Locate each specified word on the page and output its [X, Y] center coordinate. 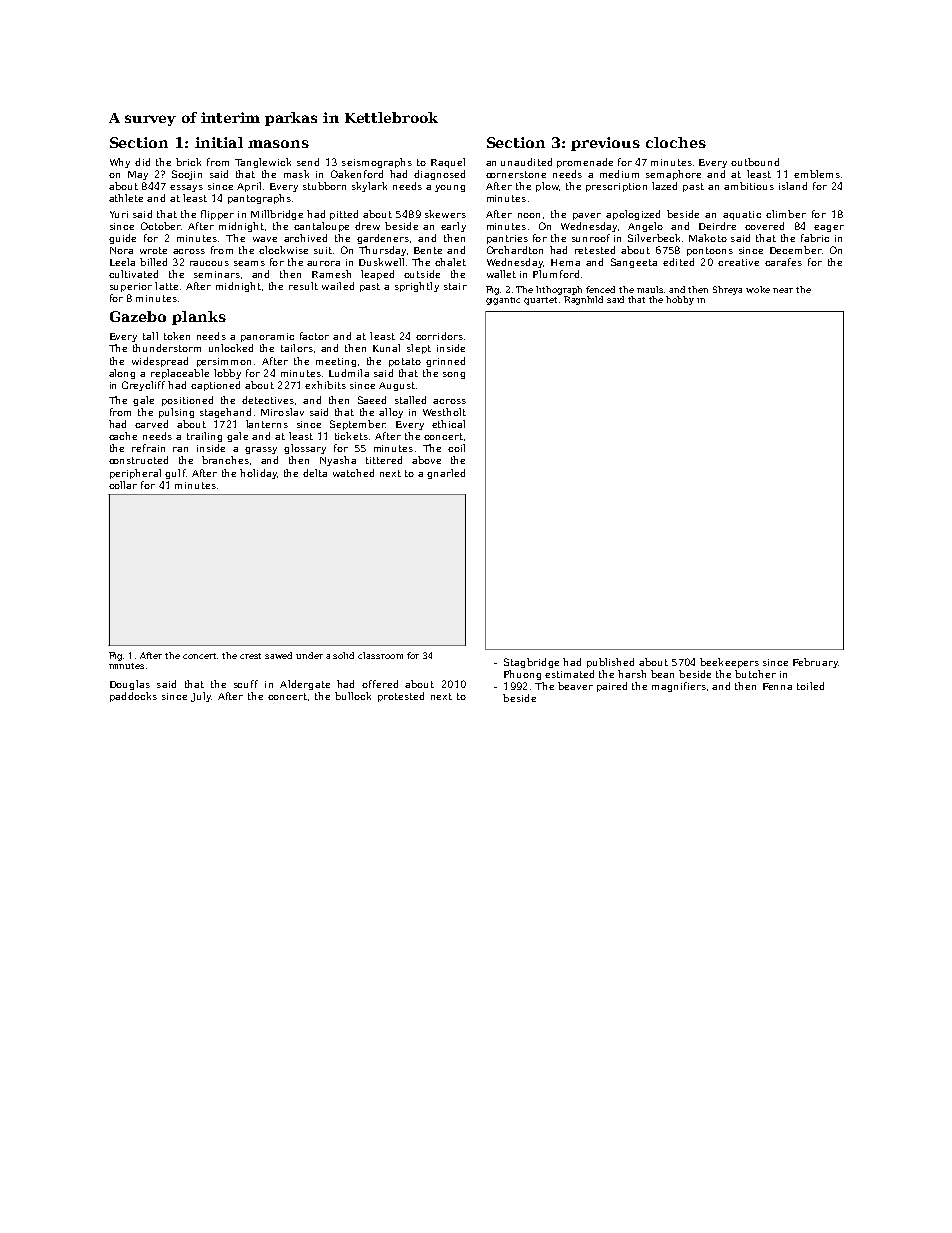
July [201, 697]
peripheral [135, 474]
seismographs [377, 163]
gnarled [446, 474]
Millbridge [277, 215]
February [816, 663]
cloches [676, 142]
